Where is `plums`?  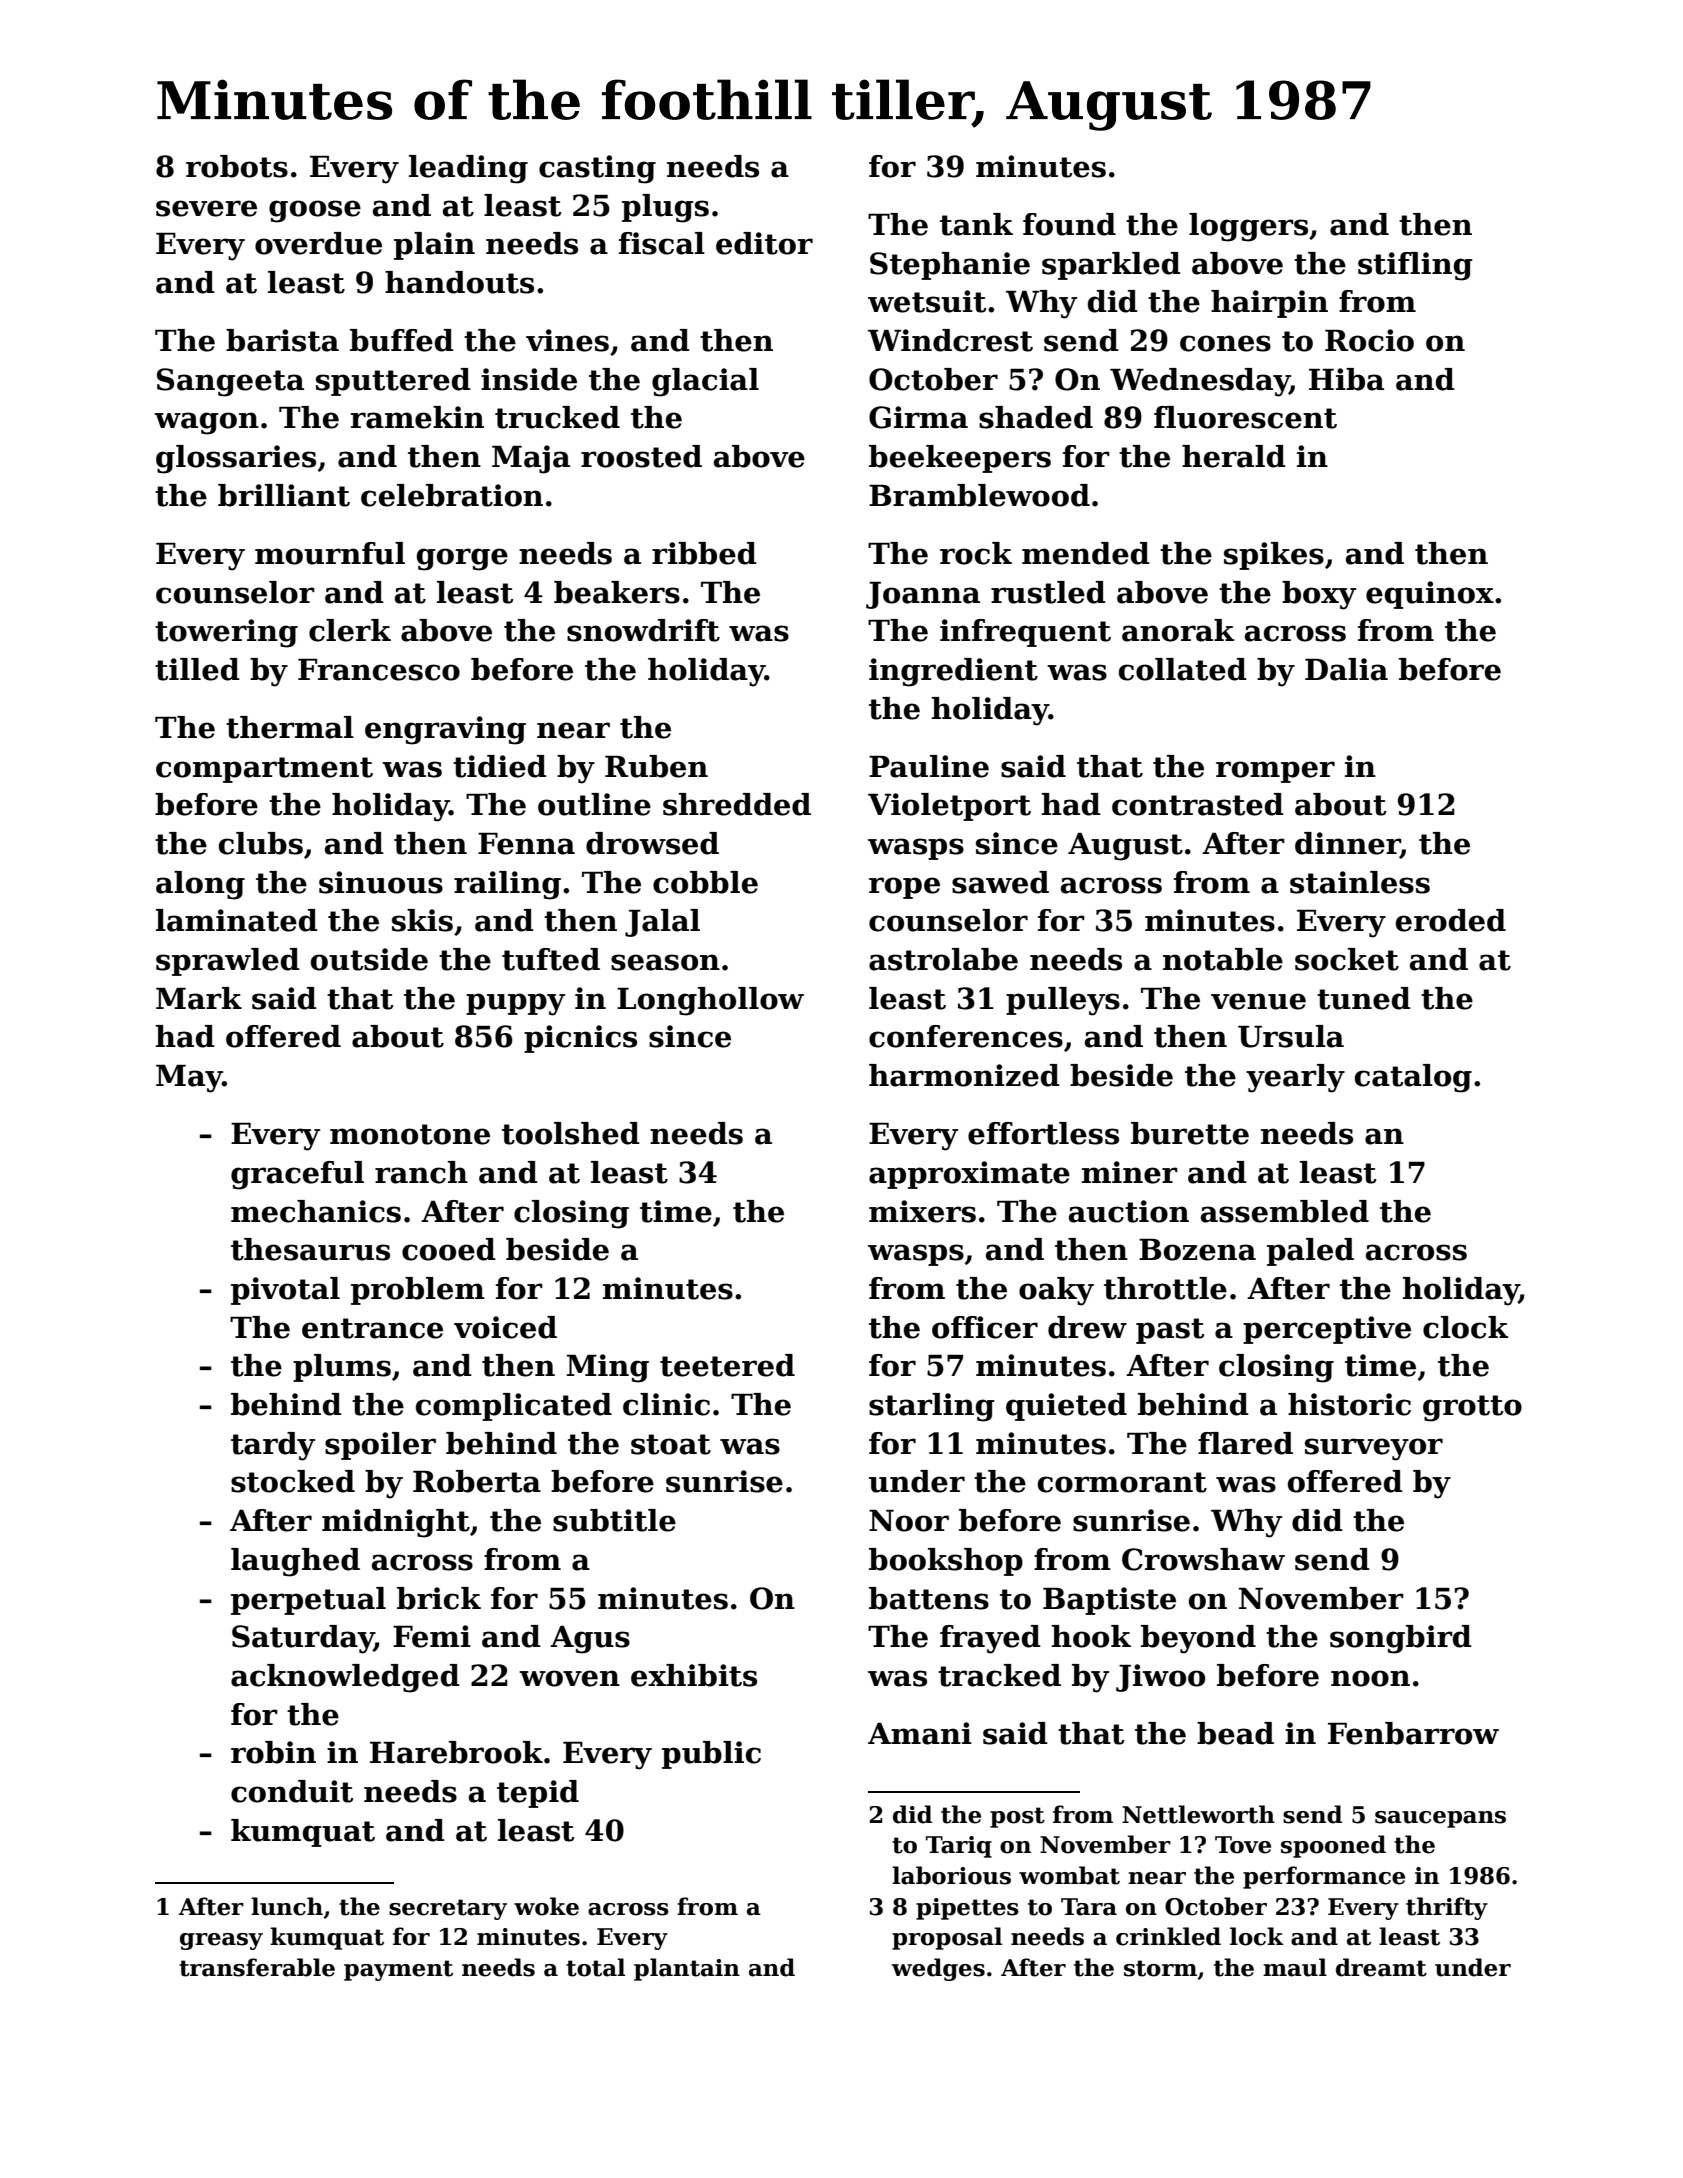 plums is located at coordinates (342, 1368).
